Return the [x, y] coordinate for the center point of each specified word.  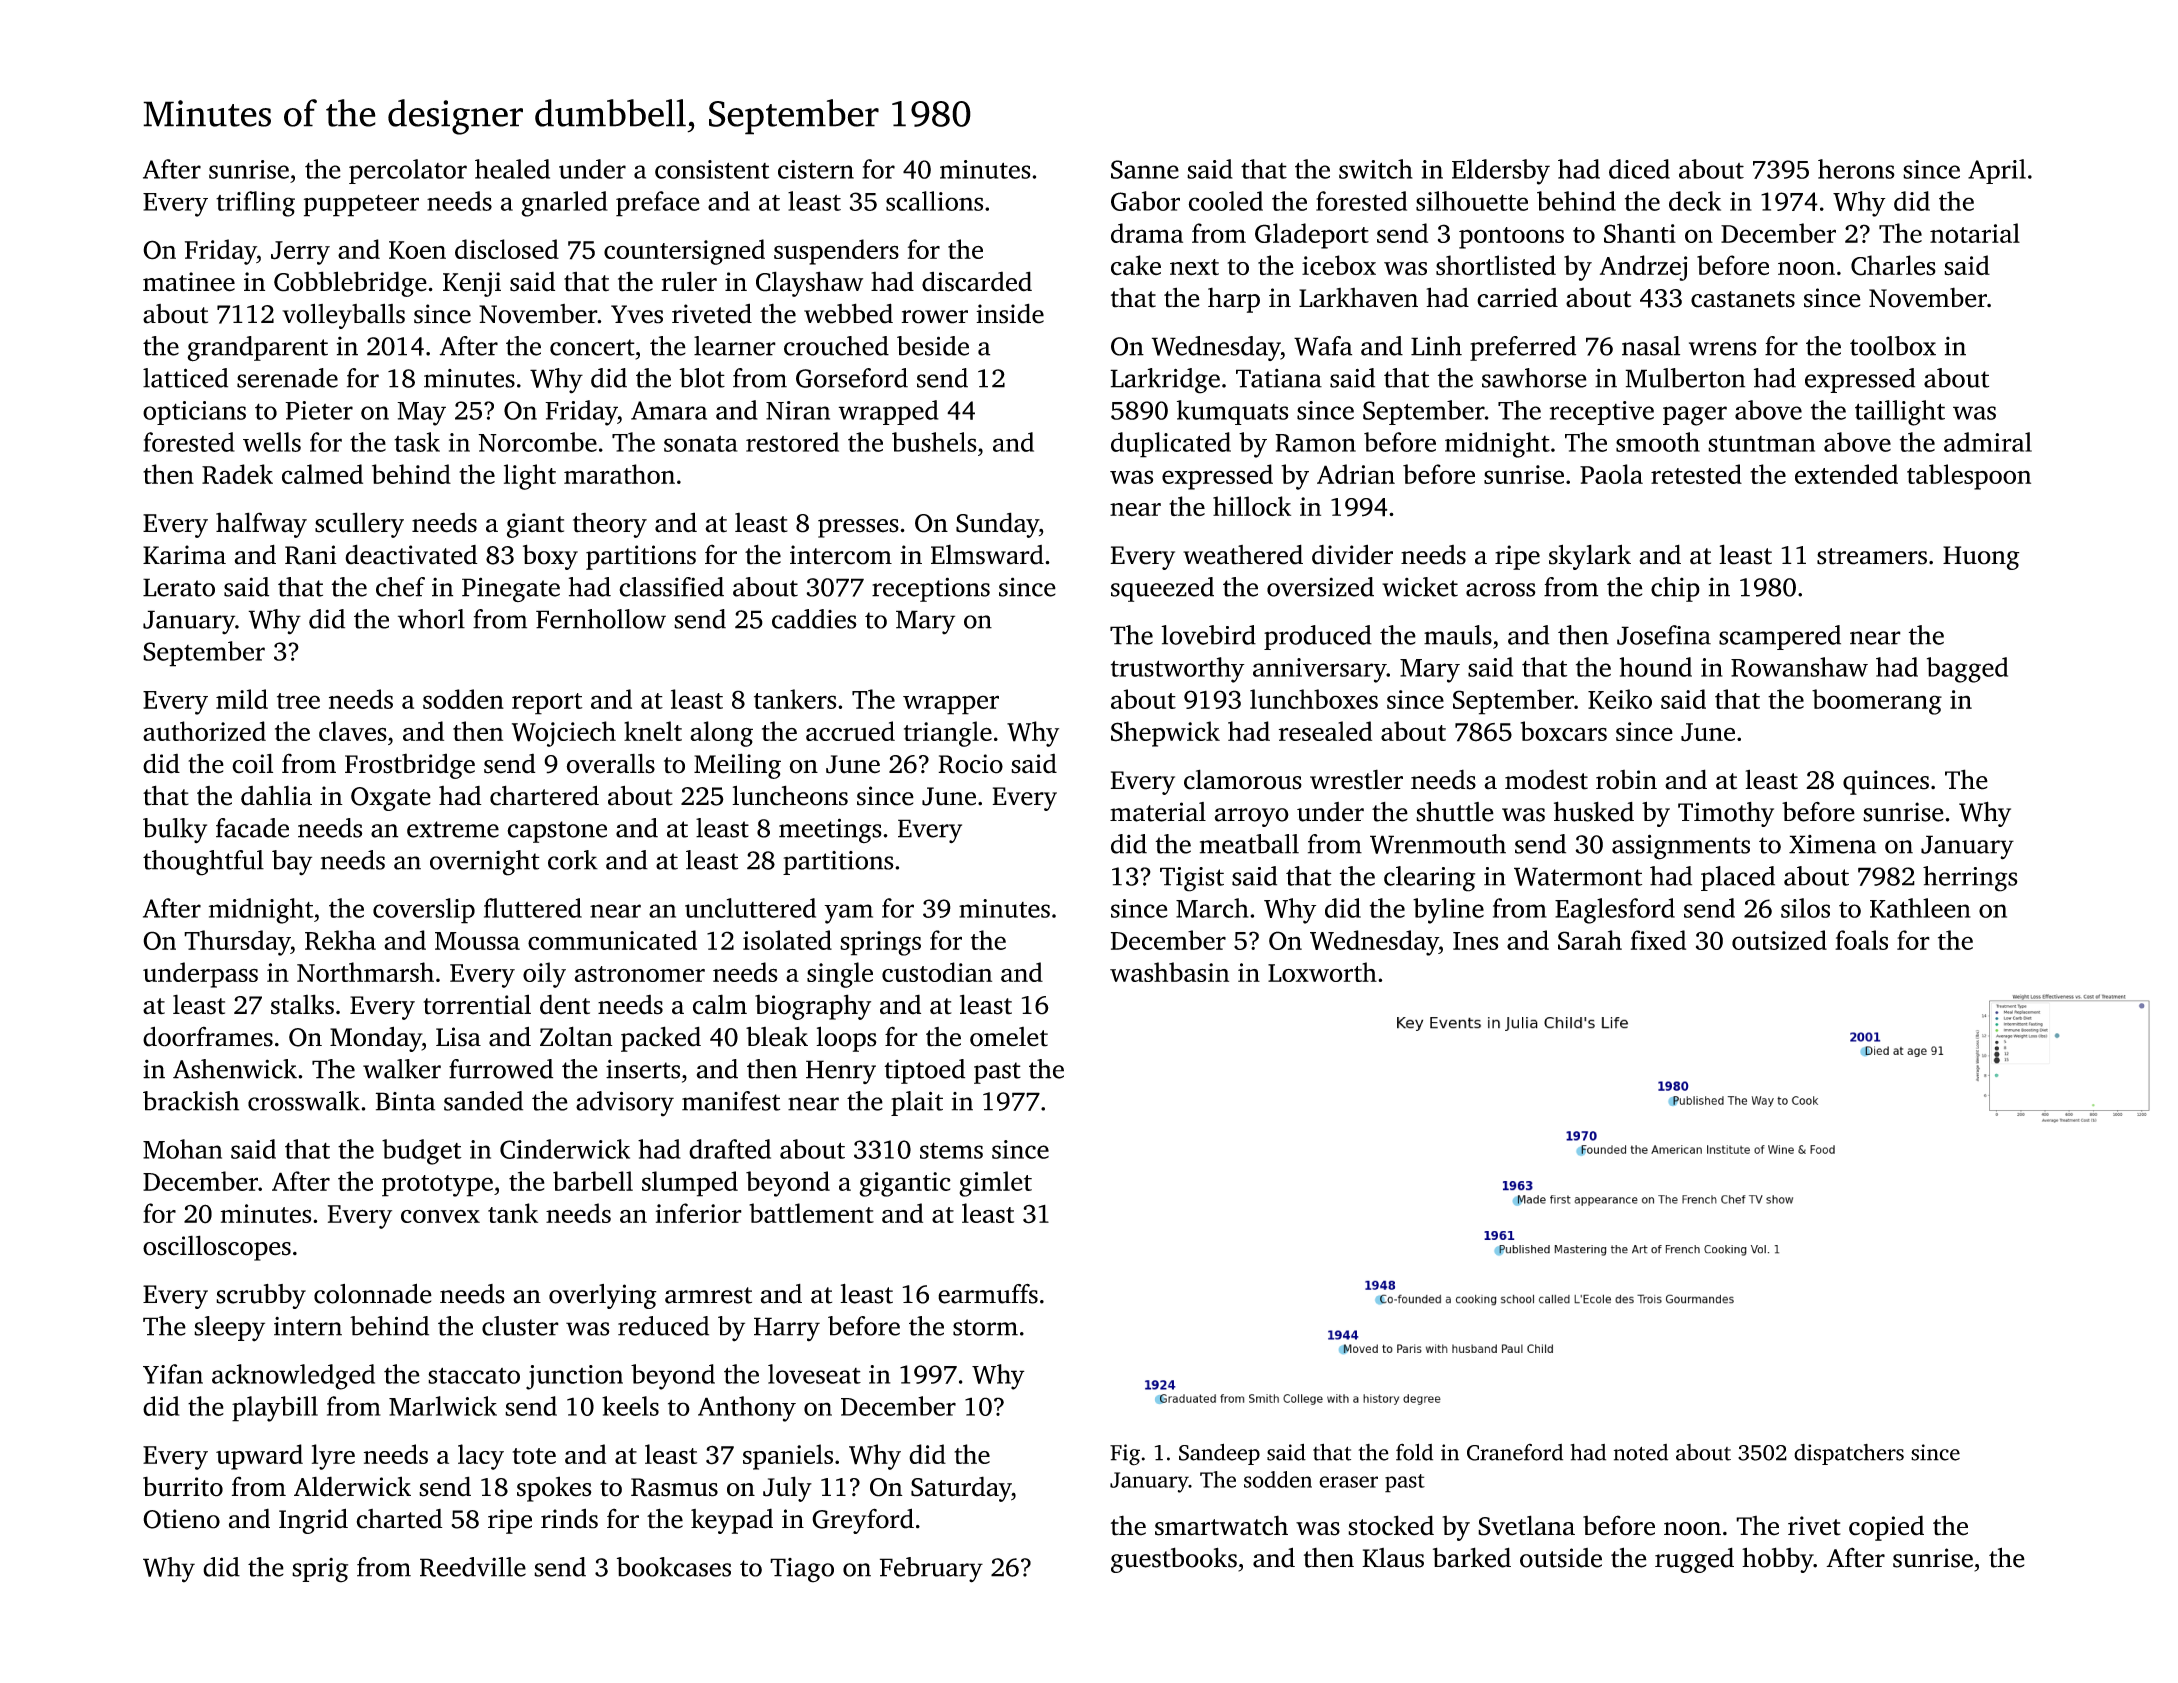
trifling [255, 204]
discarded [977, 281]
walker [402, 1069]
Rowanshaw [1799, 667]
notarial [1975, 233]
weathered [1243, 554]
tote [534, 1456]
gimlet [995, 1184]
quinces [1886, 782]
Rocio [970, 764]
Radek [237, 474]
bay [292, 863]
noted [1641, 1452]
